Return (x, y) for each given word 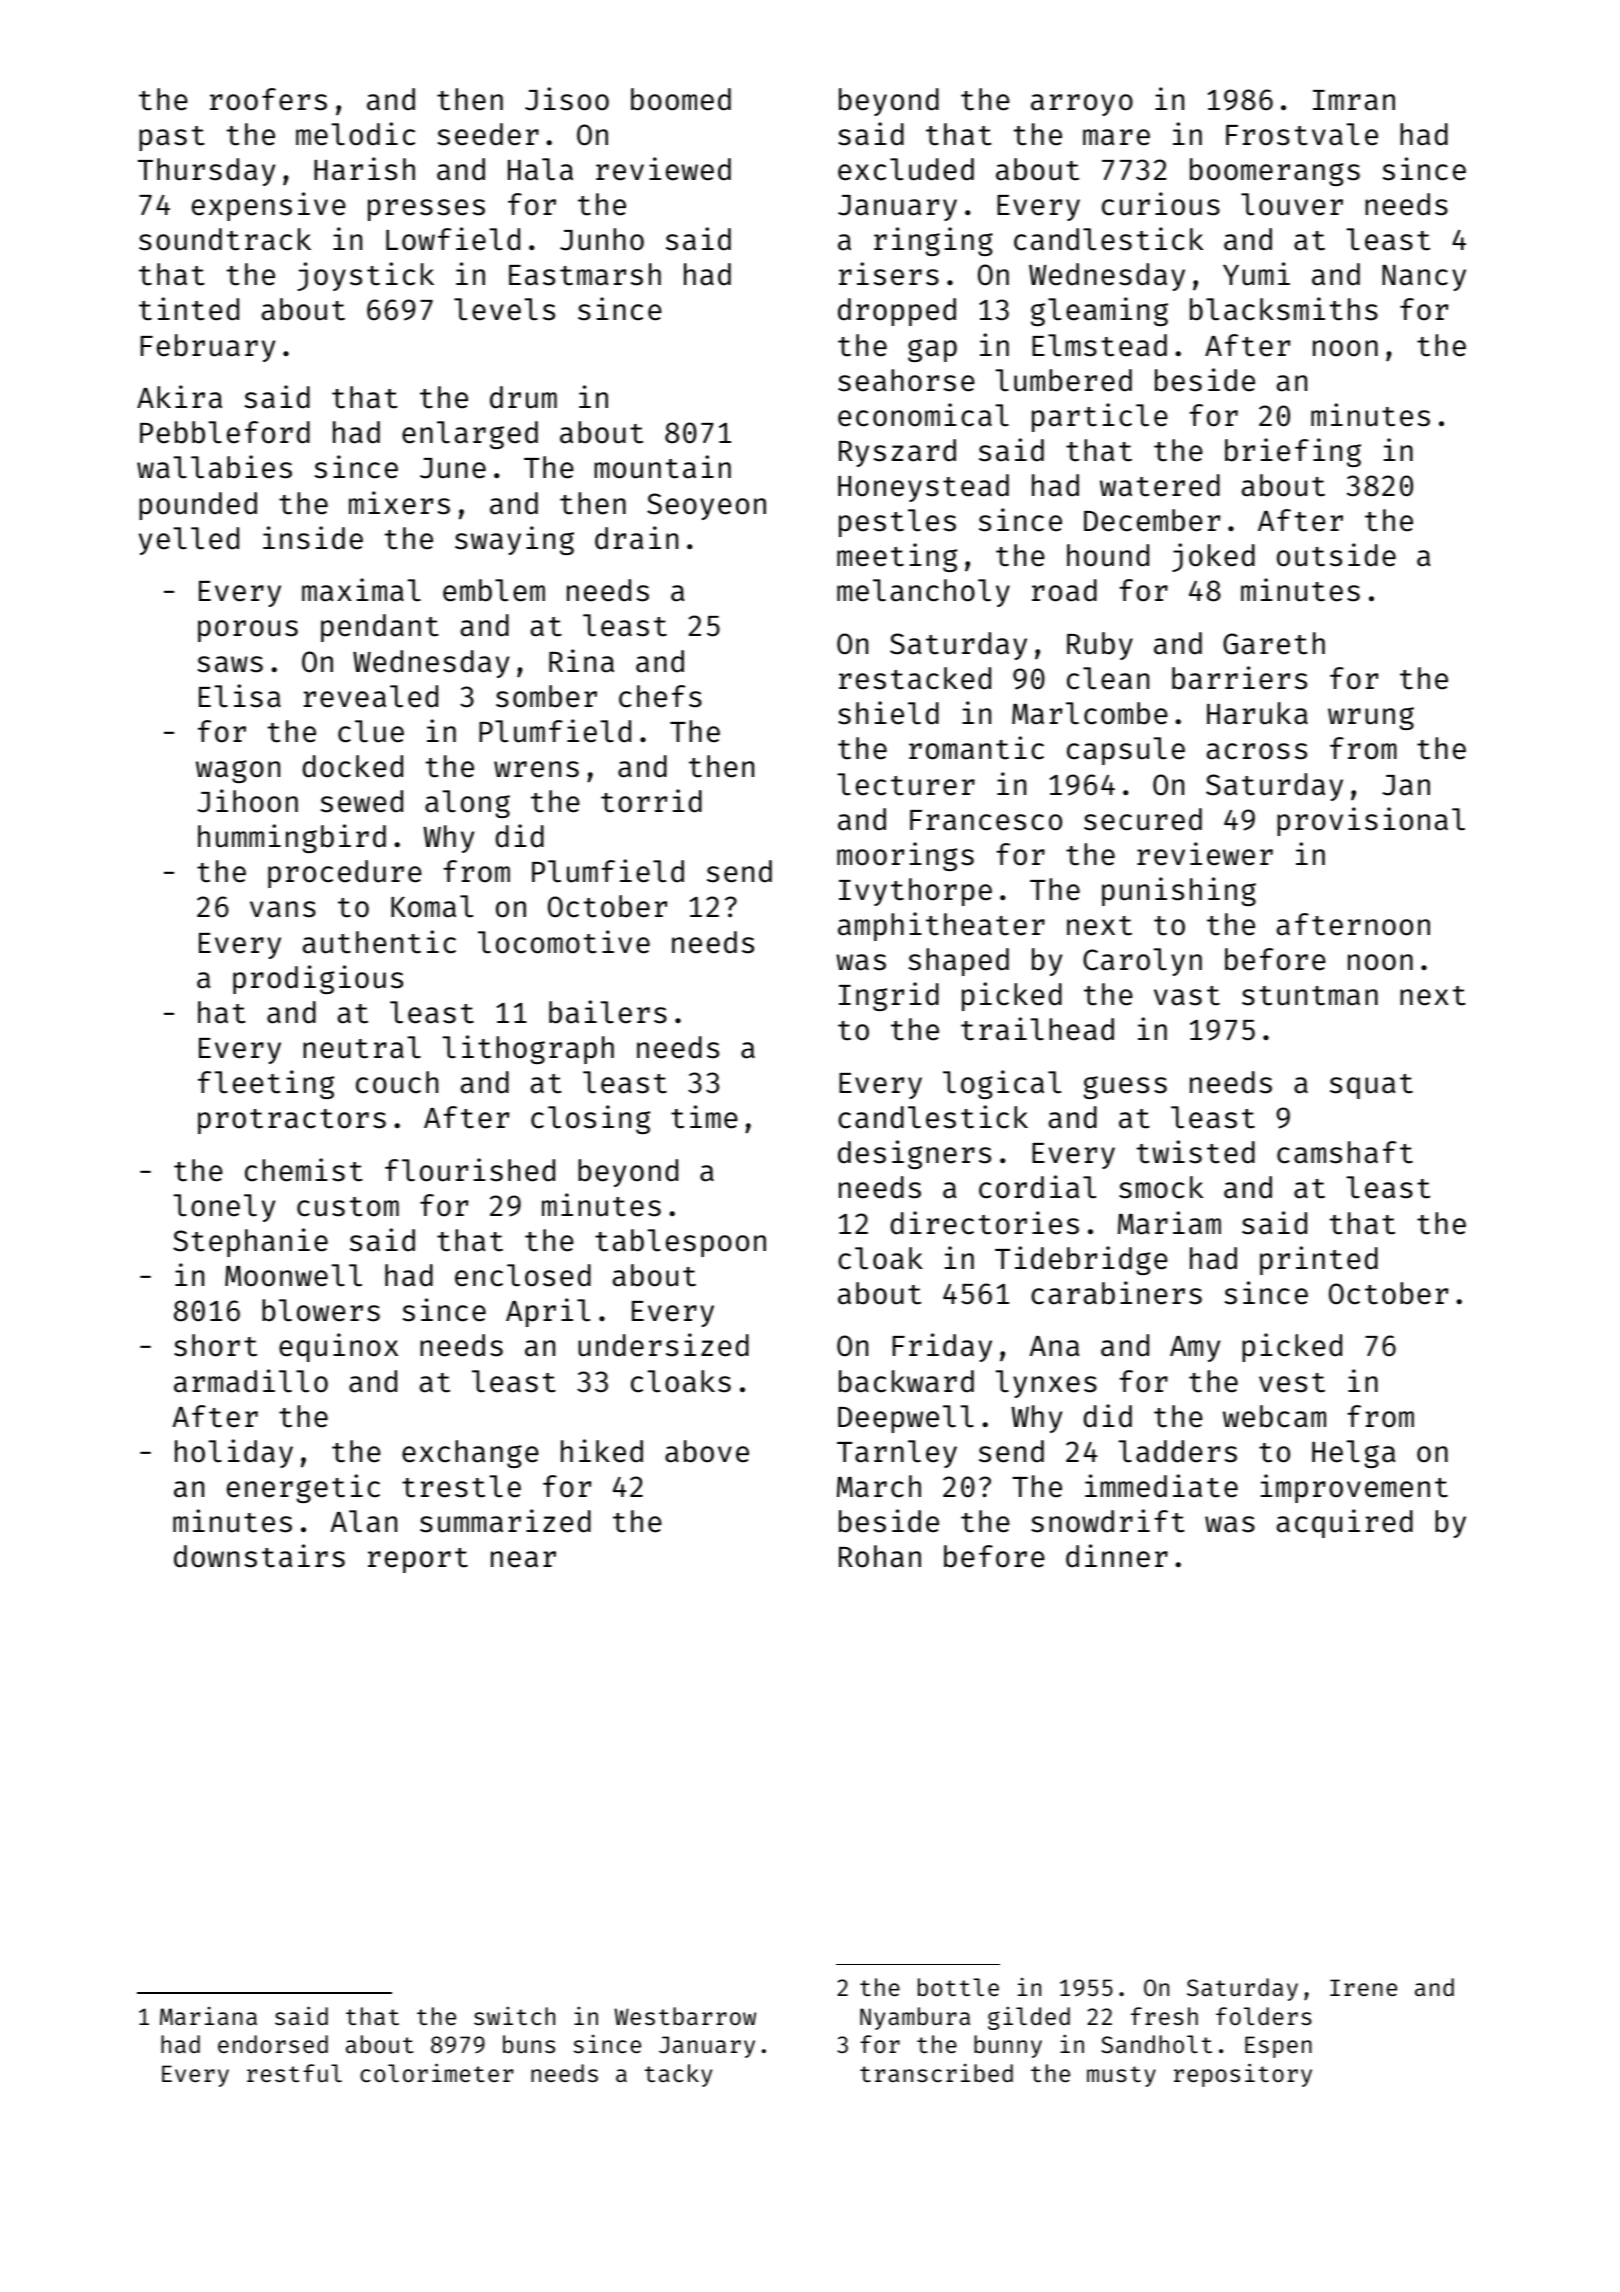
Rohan (880, 1556)
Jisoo (567, 99)
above (707, 1451)
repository (1243, 2075)
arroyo (1082, 105)
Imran (1354, 100)
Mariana (208, 2016)
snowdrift (1108, 1521)
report (418, 1560)
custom (348, 1207)
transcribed (936, 2073)
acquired (1345, 1523)
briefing (1293, 452)
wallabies (214, 467)
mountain (662, 467)
